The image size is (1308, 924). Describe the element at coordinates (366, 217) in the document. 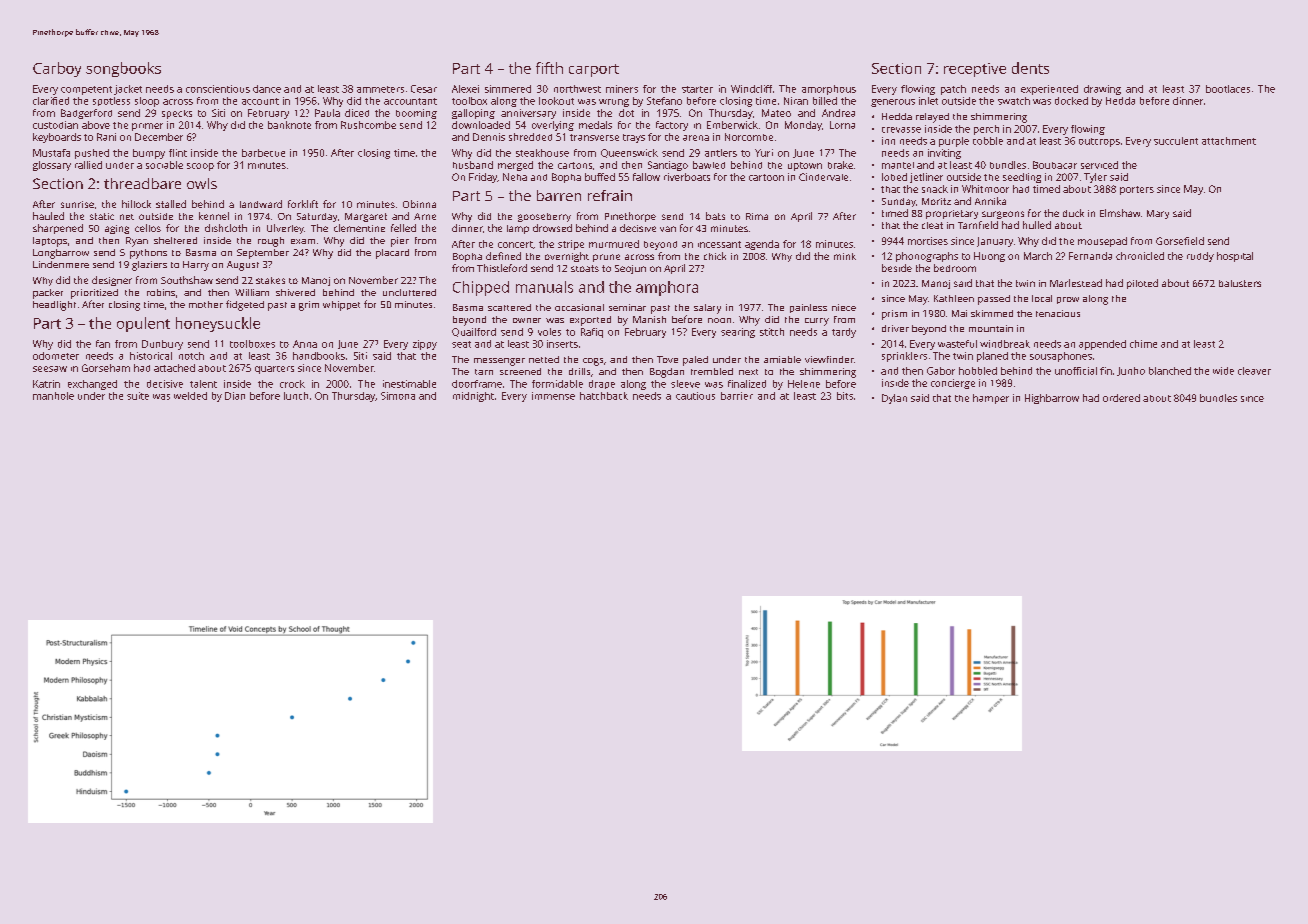

I see `Margaret` at that location.
